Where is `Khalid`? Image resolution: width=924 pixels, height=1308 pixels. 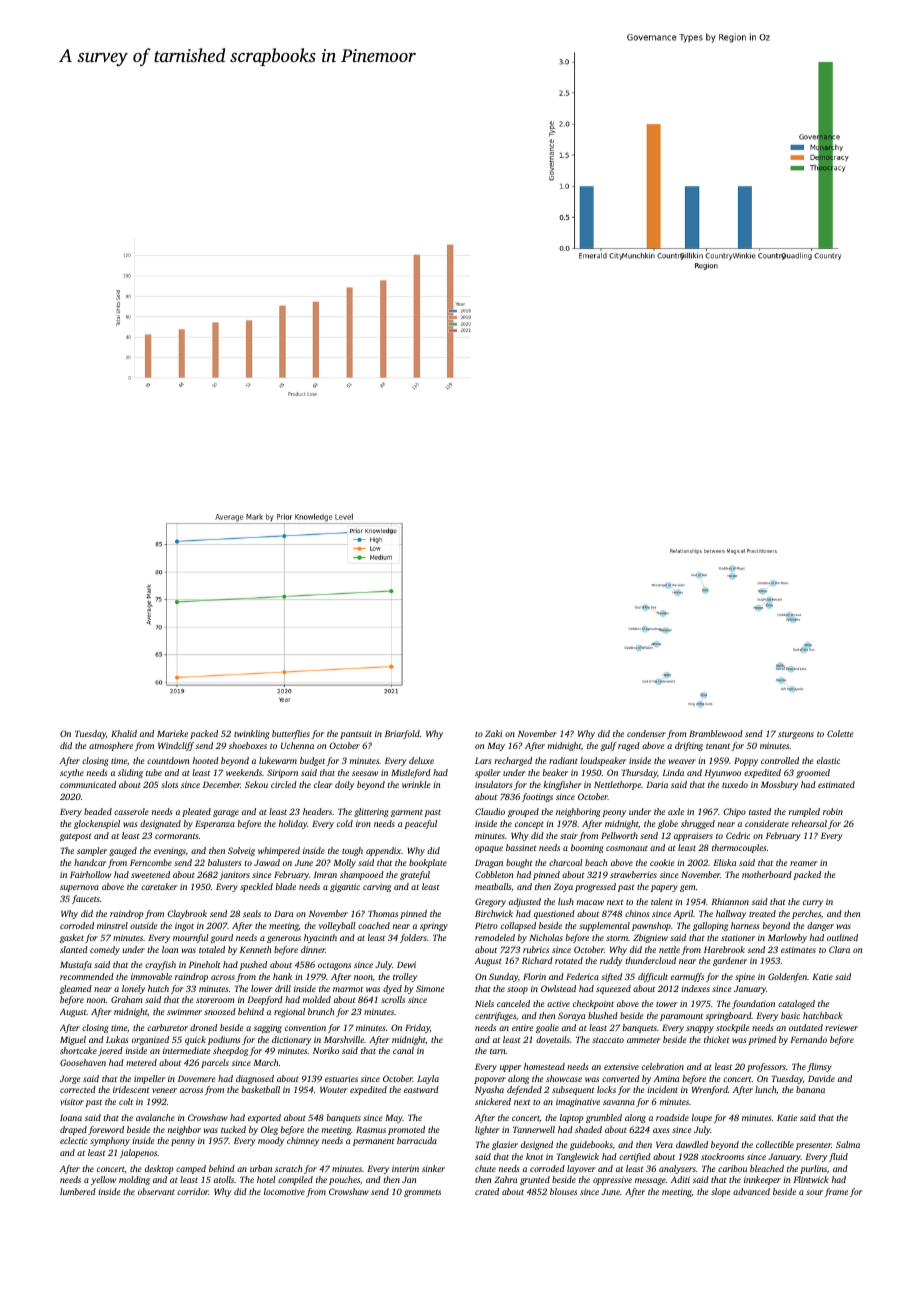 Khalid is located at coordinates (124, 733).
